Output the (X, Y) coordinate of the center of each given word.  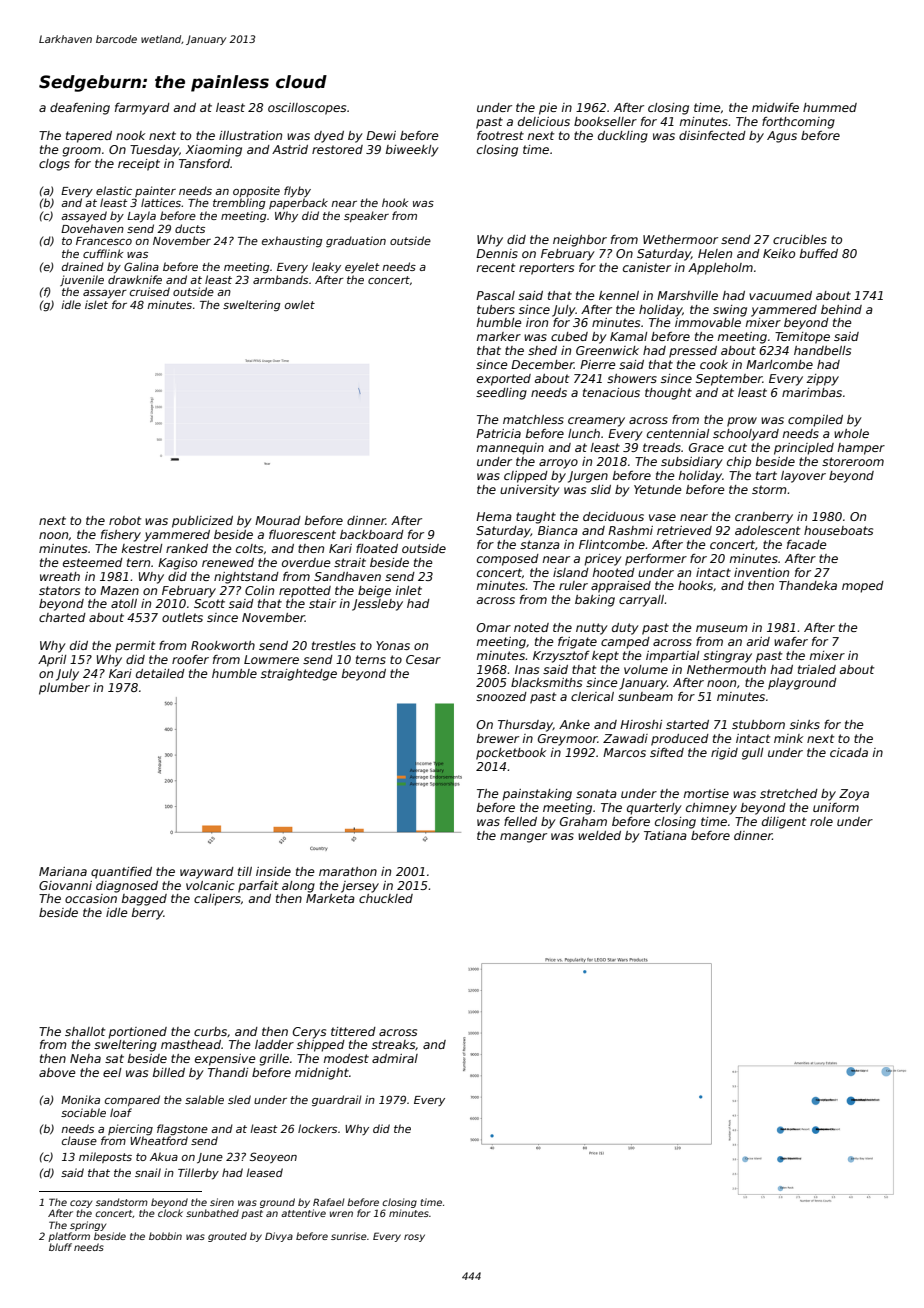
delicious (544, 121)
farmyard (142, 109)
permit (135, 647)
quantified (121, 873)
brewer (498, 738)
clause (79, 1140)
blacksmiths (546, 682)
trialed (817, 669)
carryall (641, 601)
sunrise (349, 1236)
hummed (830, 107)
